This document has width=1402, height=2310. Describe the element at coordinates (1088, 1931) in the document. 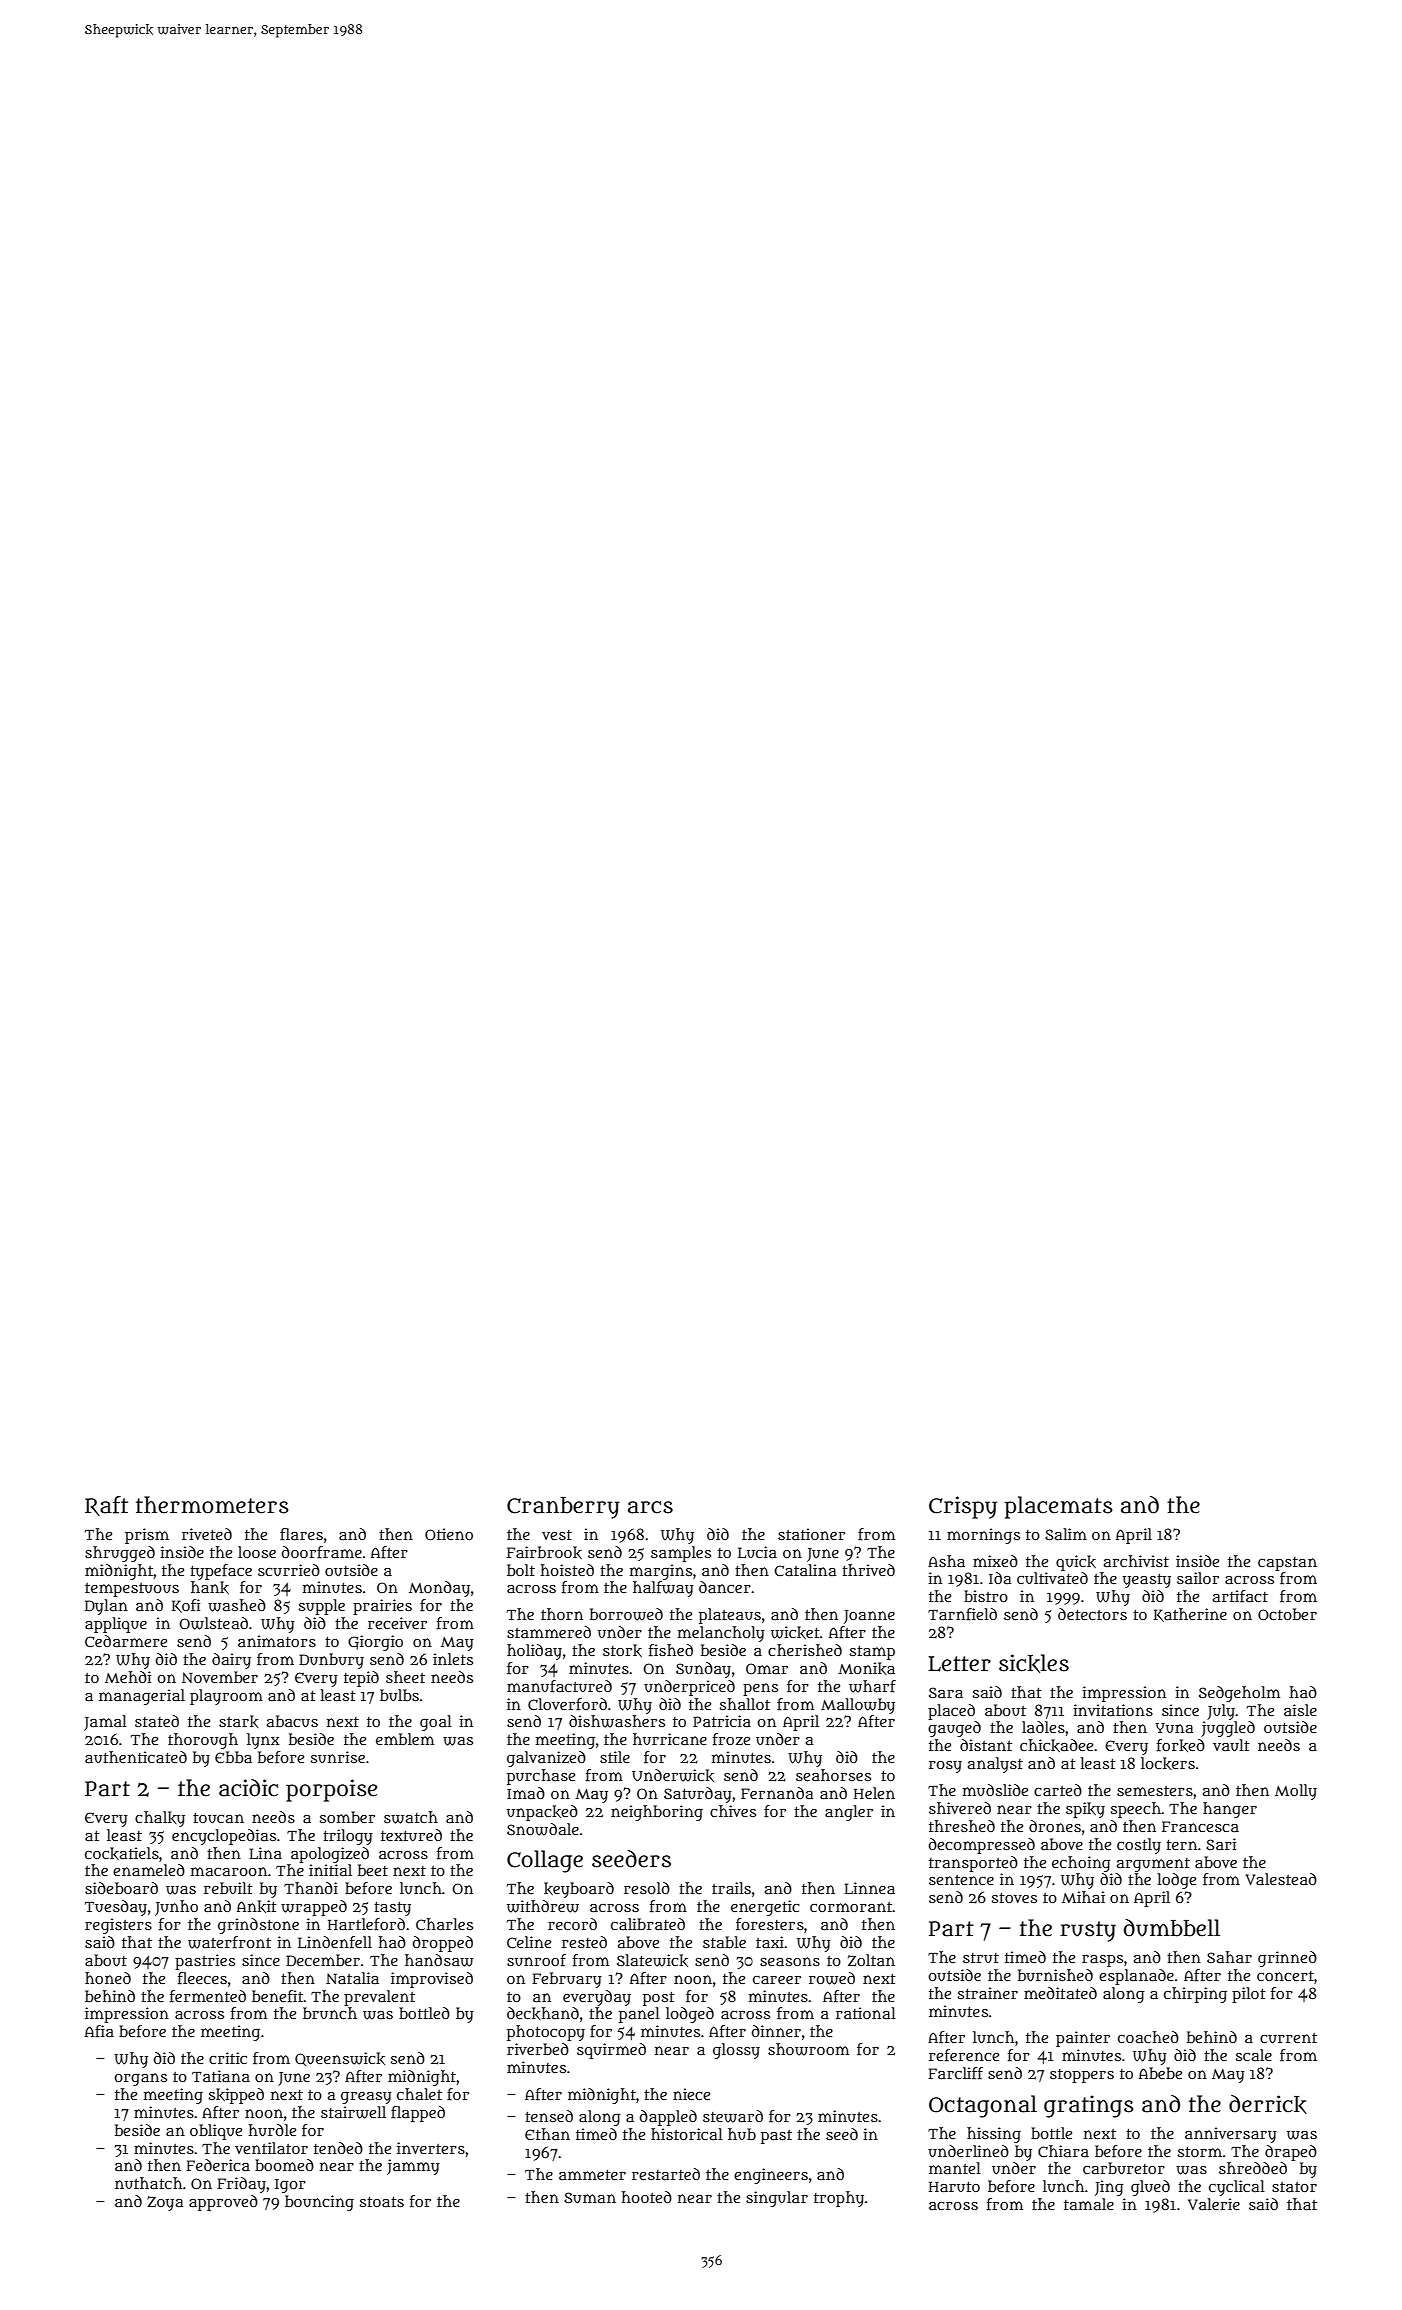

I see `rusty` at that location.
